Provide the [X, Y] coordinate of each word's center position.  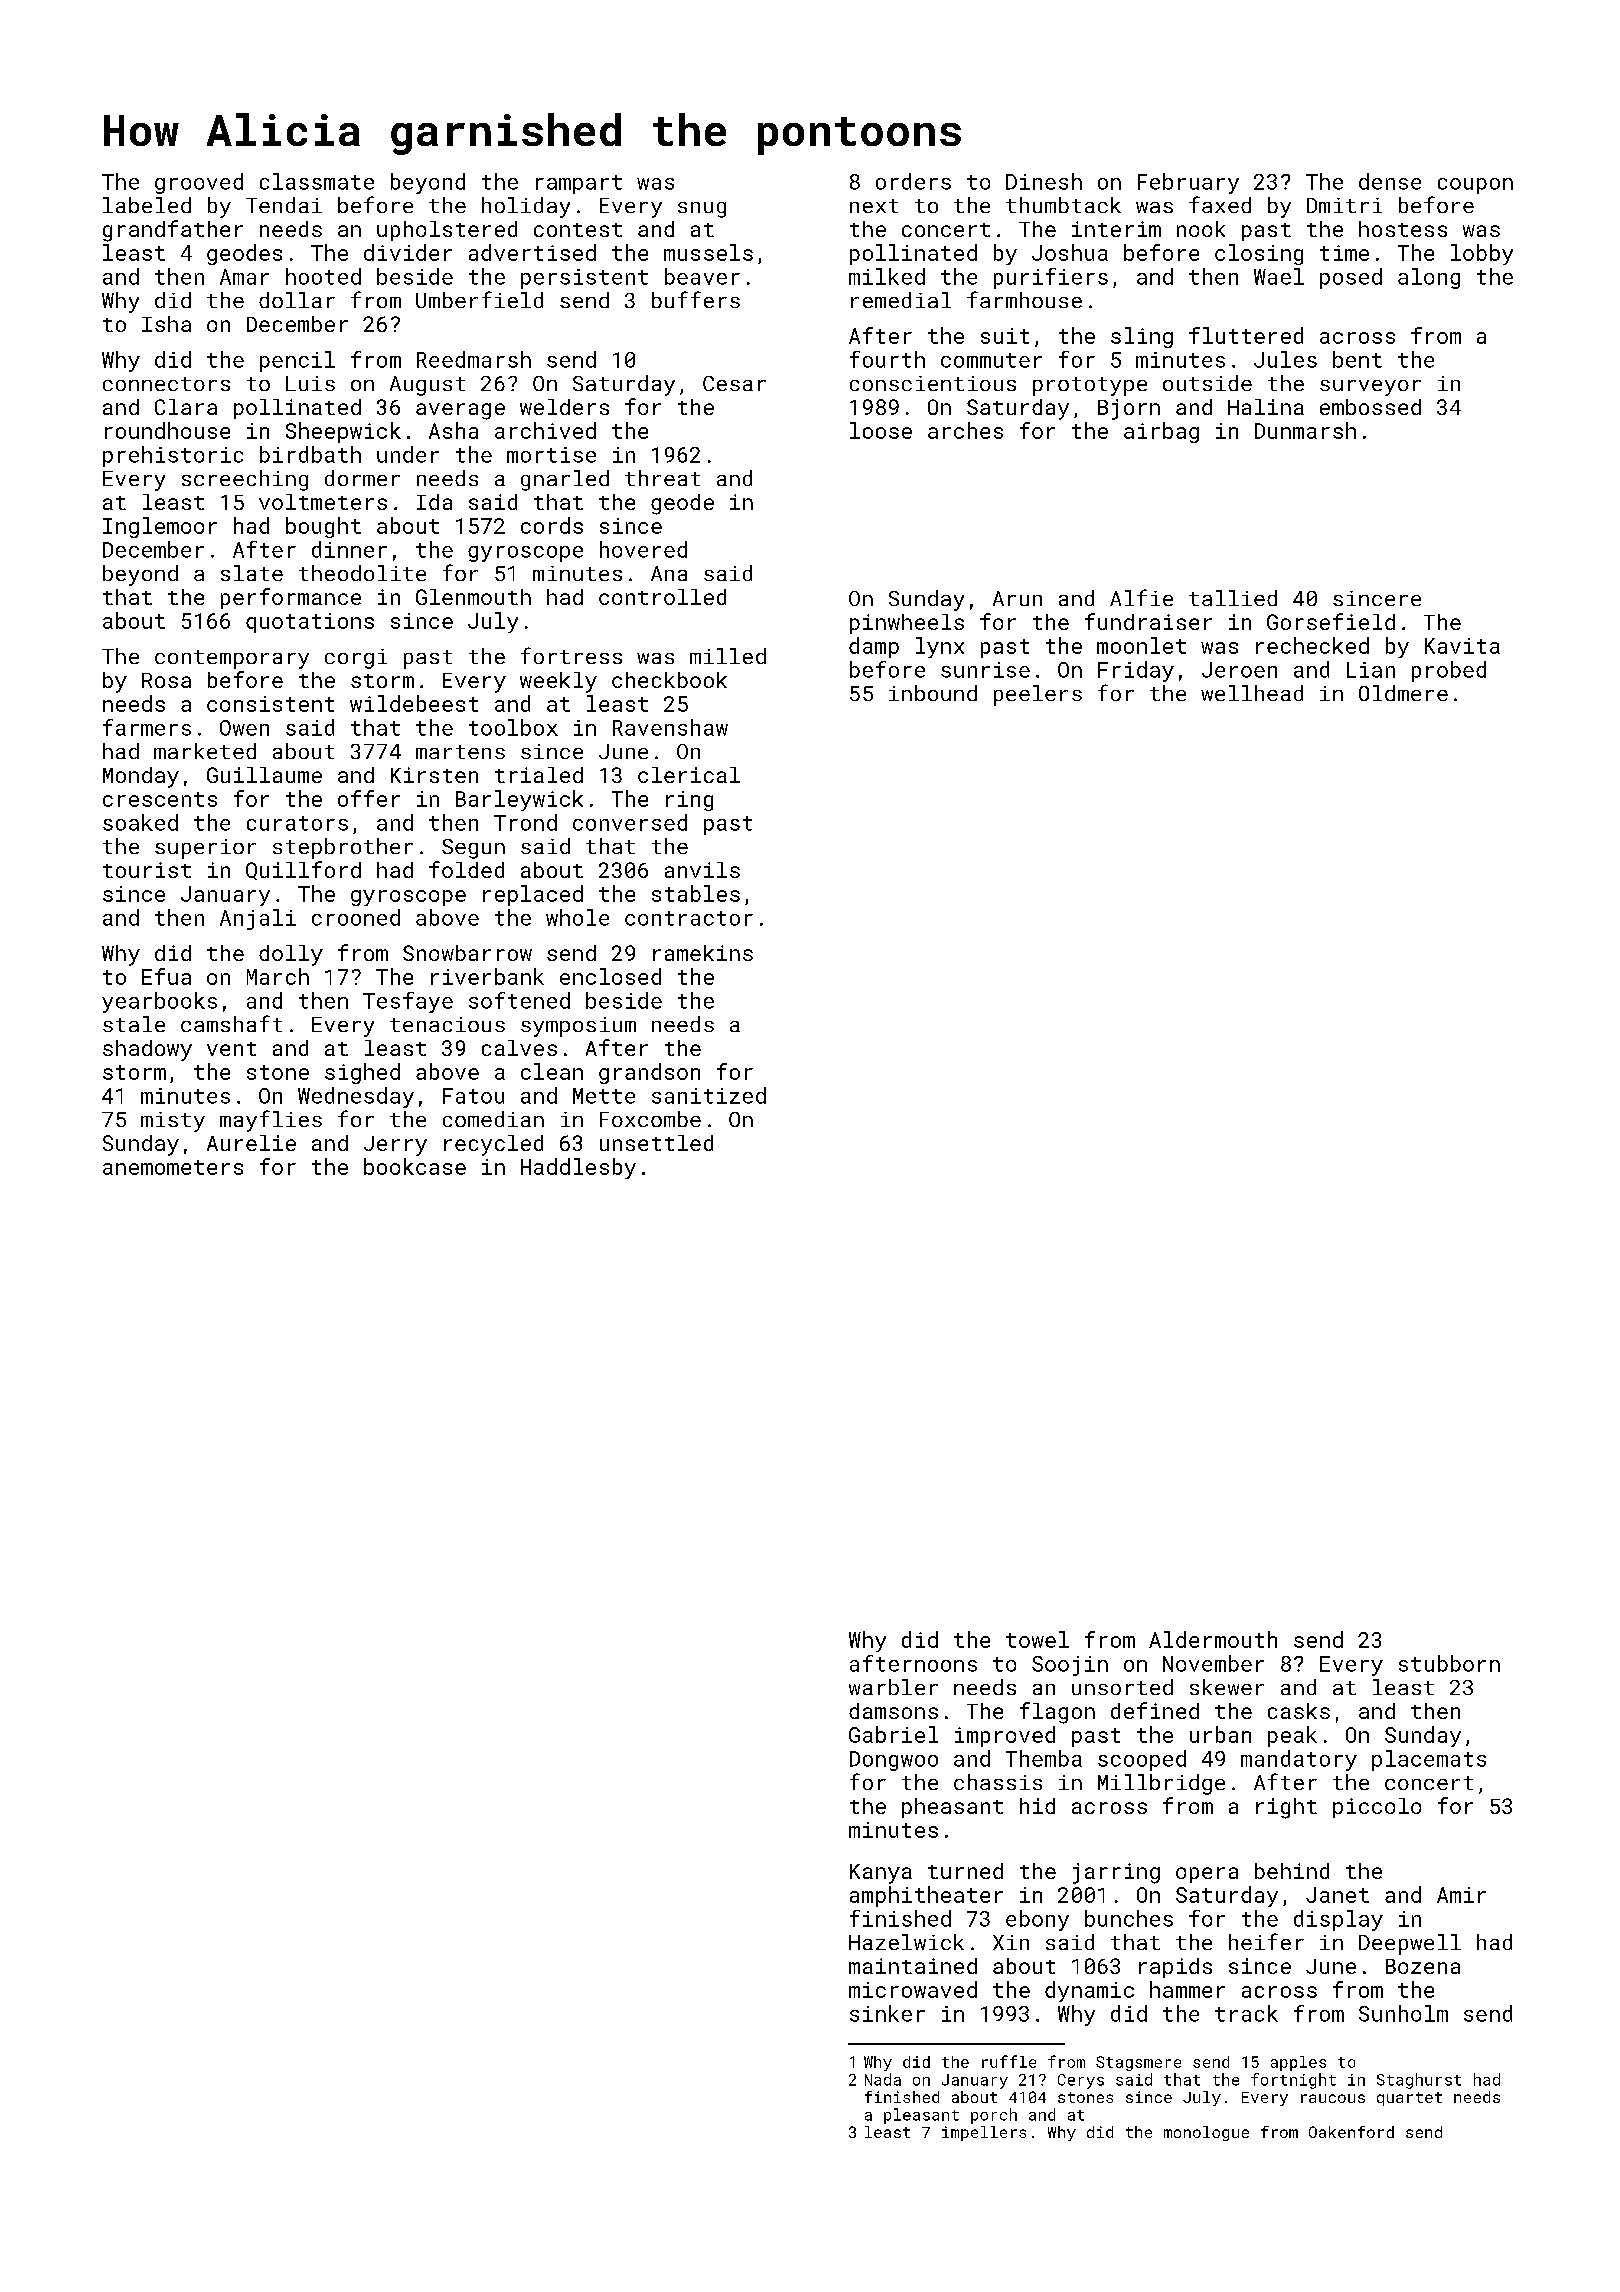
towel [1037, 1639]
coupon [1475, 186]
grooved [199, 183]
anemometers [173, 1167]
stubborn [1449, 1663]
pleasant [921, 2116]
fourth [887, 359]
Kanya [881, 1874]
